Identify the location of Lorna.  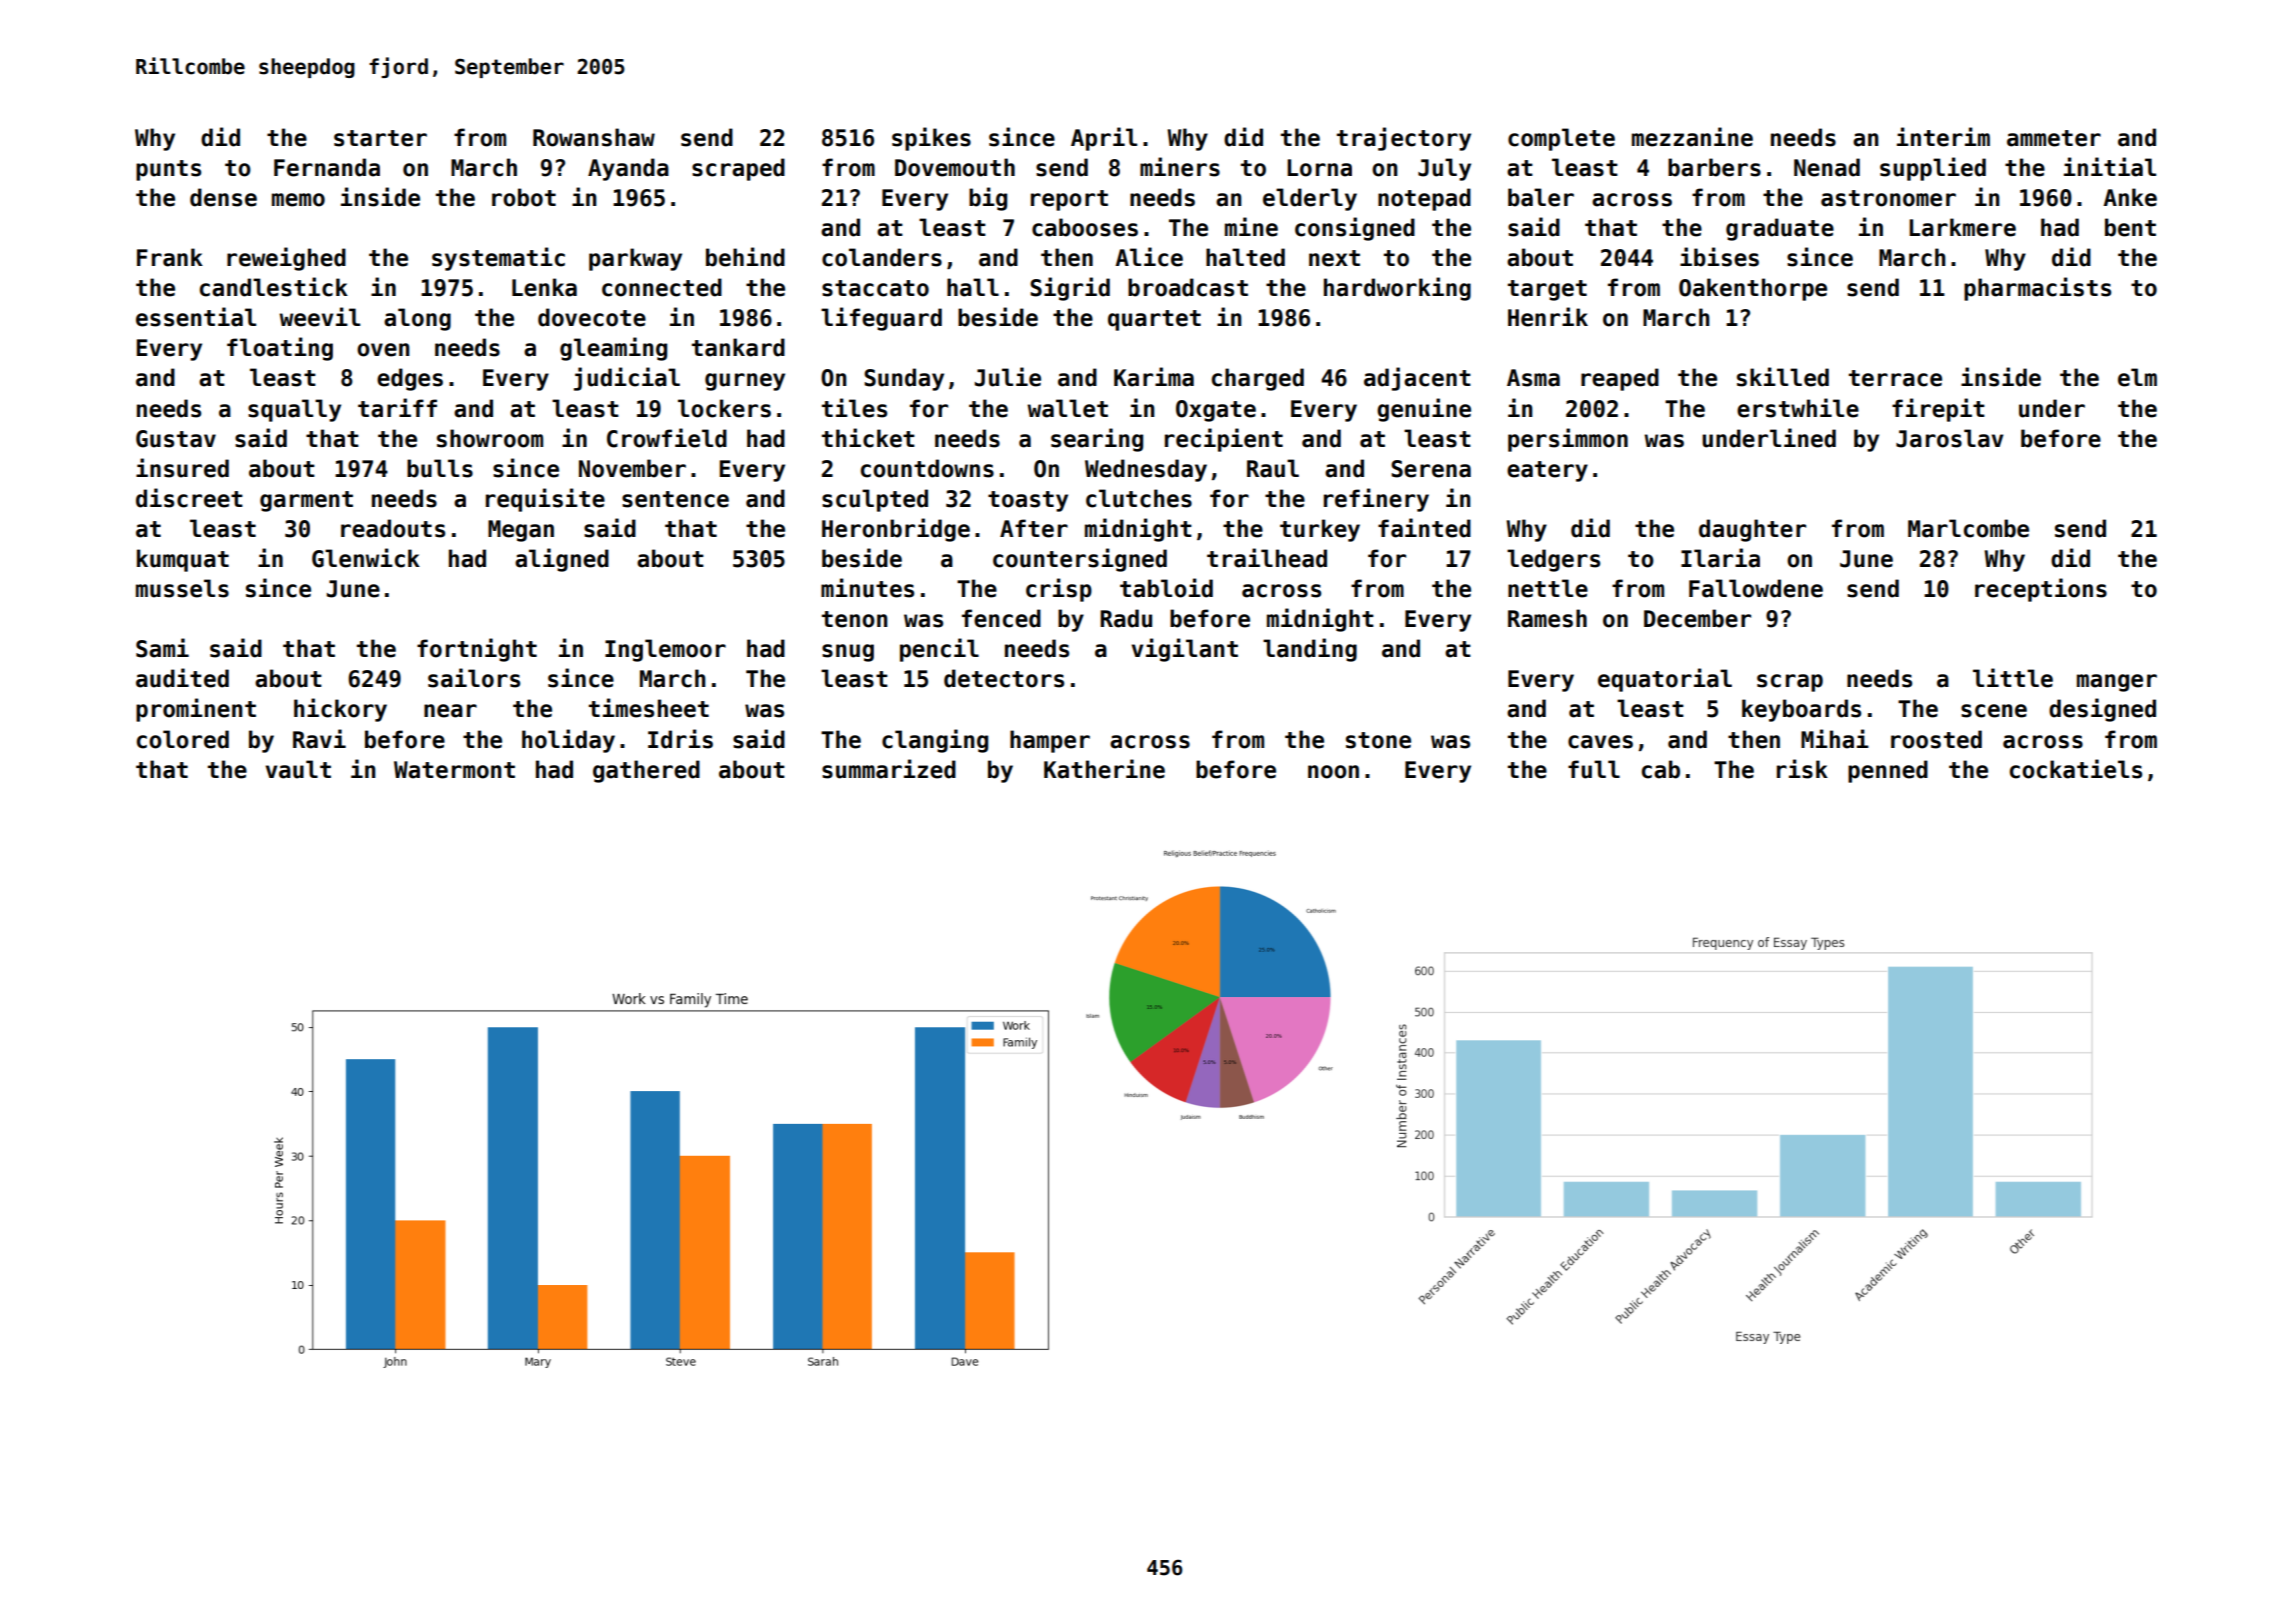
(1319, 168).
